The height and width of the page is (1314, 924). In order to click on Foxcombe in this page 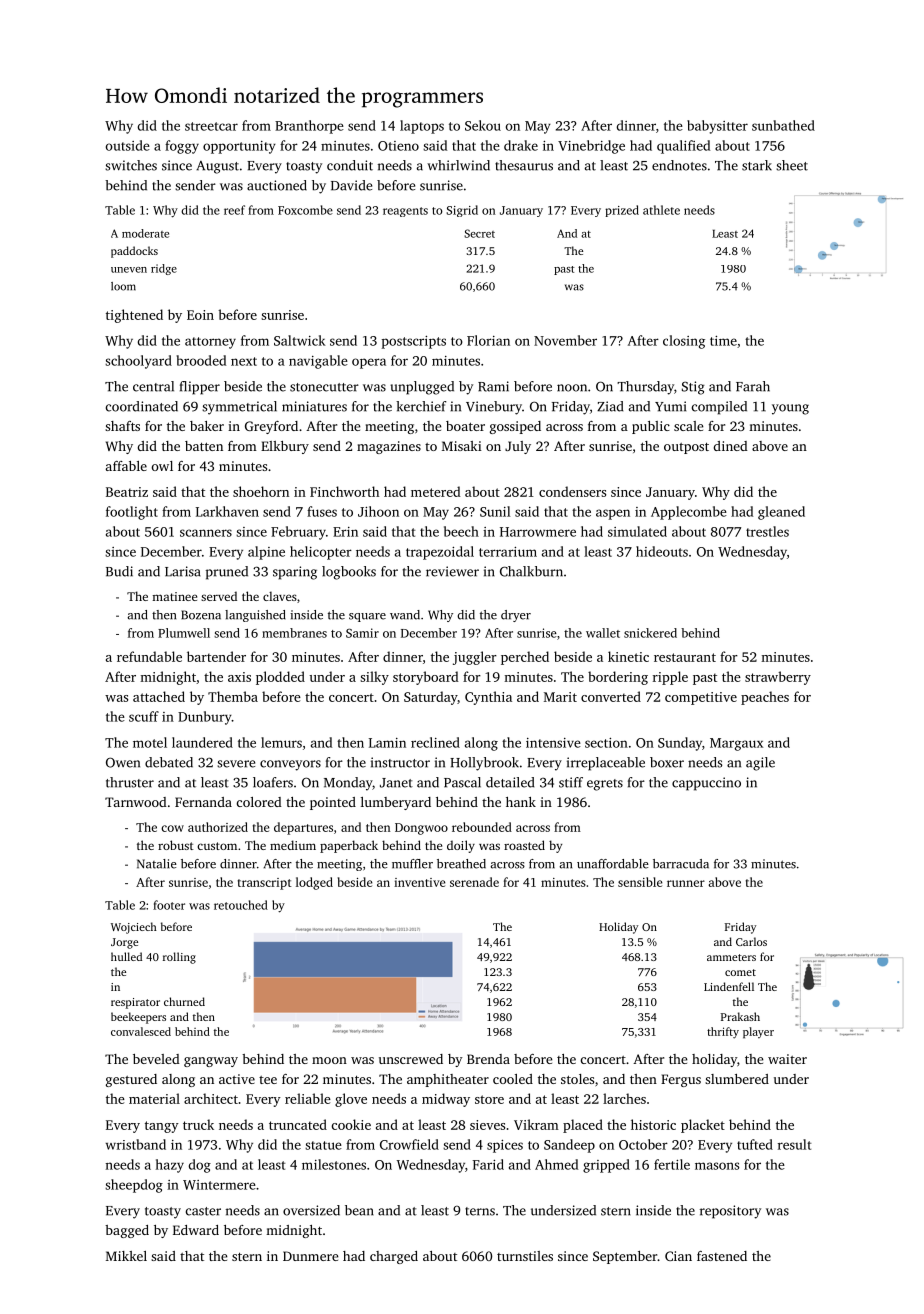, I will do `click(305, 210)`.
